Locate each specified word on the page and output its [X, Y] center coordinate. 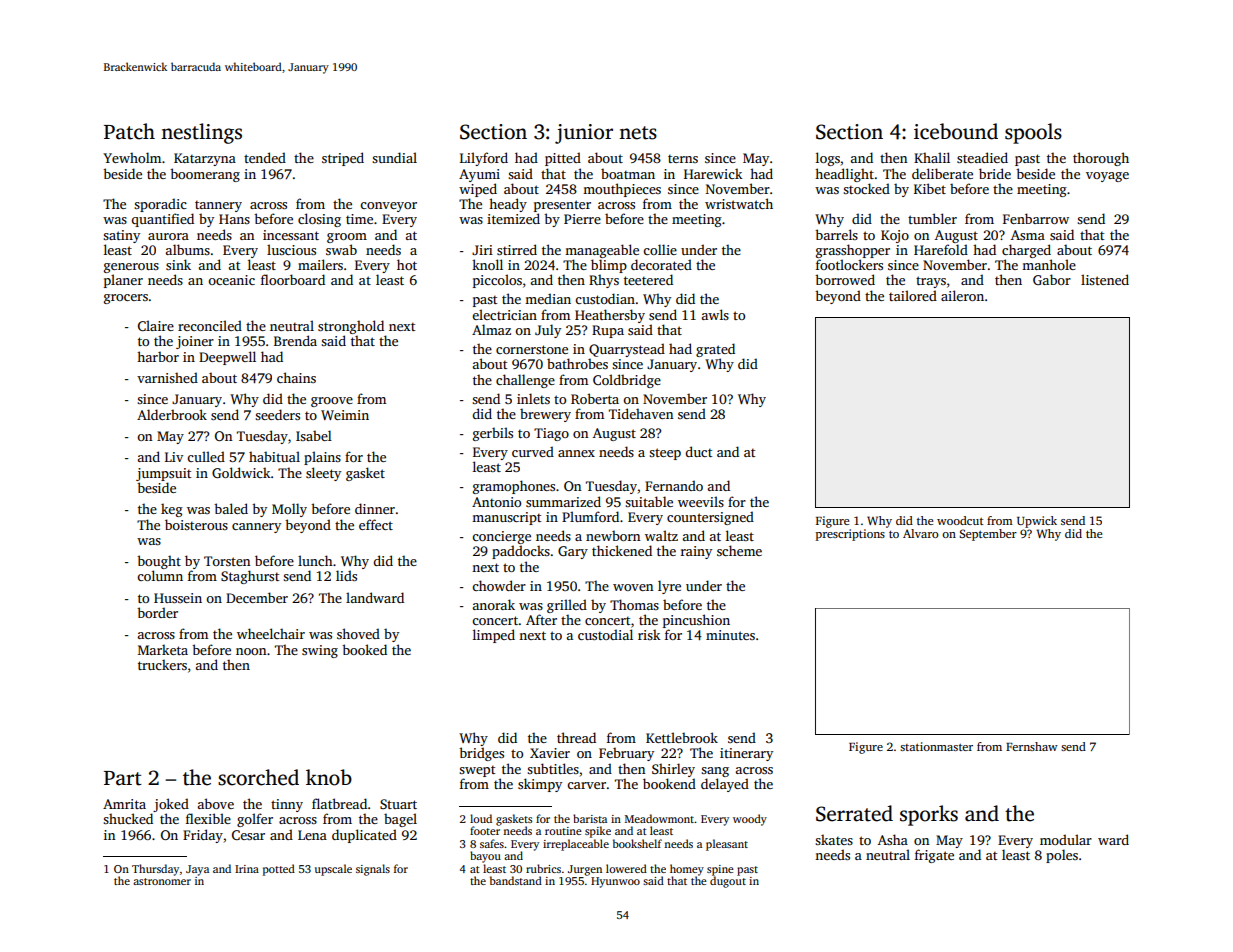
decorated [661, 264]
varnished [167, 377]
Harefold [941, 249]
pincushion [696, 621]
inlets [533, 398]
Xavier [550, 753]
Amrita [124, 804]
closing [319, 220]
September [988, 535]
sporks [929, 815]
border [157, 612]
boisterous [196, 524]
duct [699, 451]
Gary [573, 552]
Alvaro [921, 533]
